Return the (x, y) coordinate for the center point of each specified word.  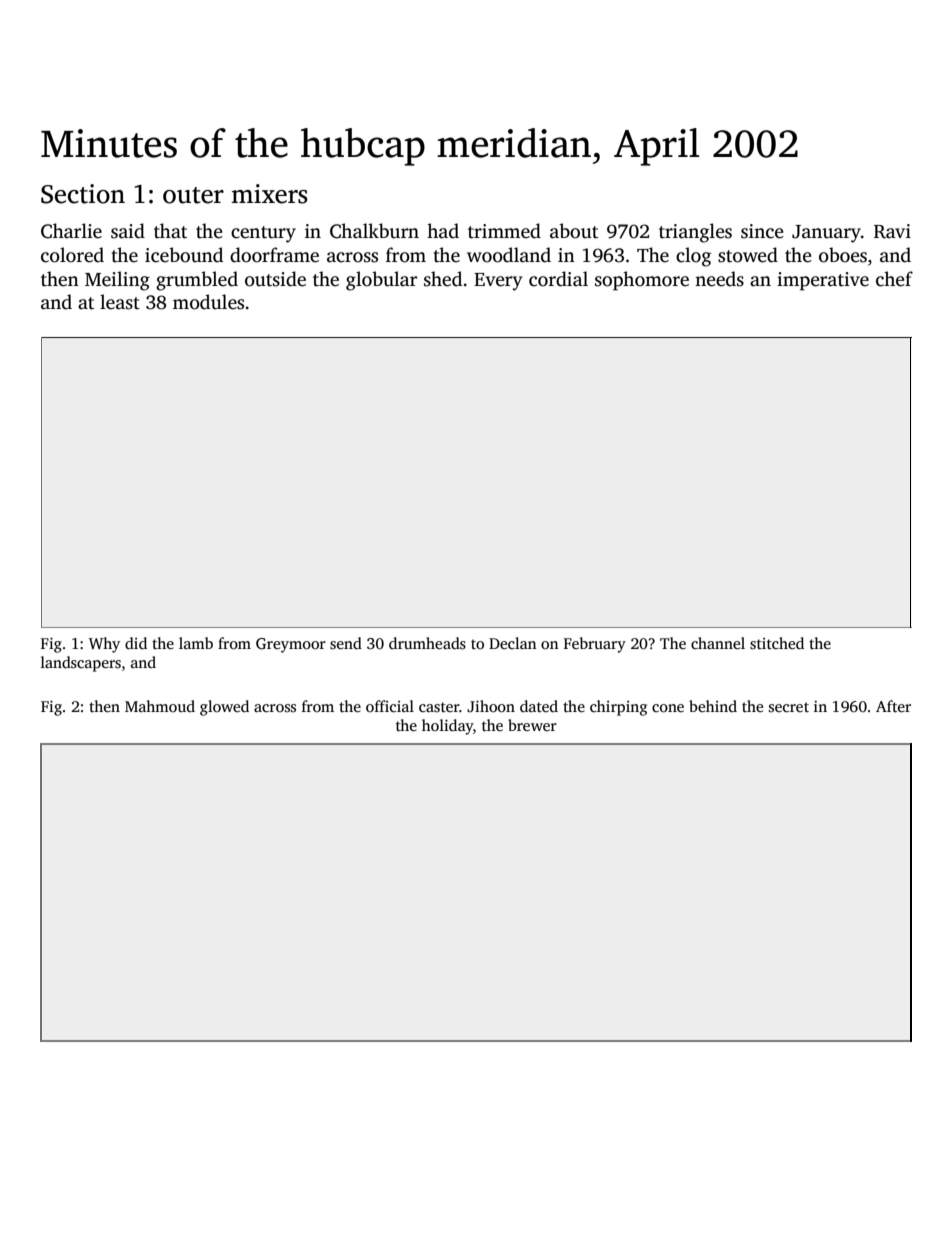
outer (193, 195)
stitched (777, 643)
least (120, 302)
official (390, 706)
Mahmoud (160, 706)
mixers (270, 194)
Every (498, 282)
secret (789, 707)
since (762, 231)
